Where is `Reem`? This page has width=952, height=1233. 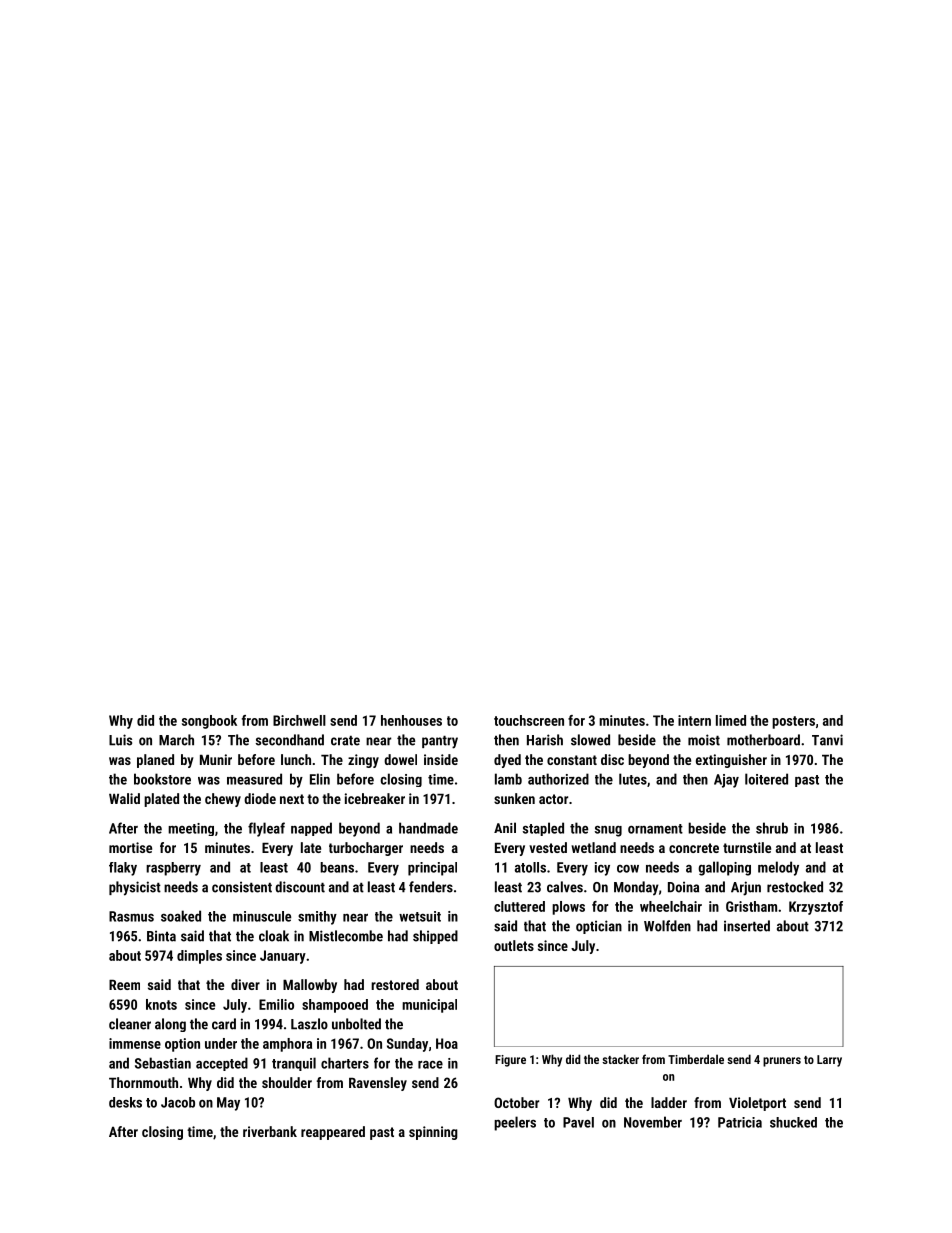 Reem is located at coordinates (124, 985).
